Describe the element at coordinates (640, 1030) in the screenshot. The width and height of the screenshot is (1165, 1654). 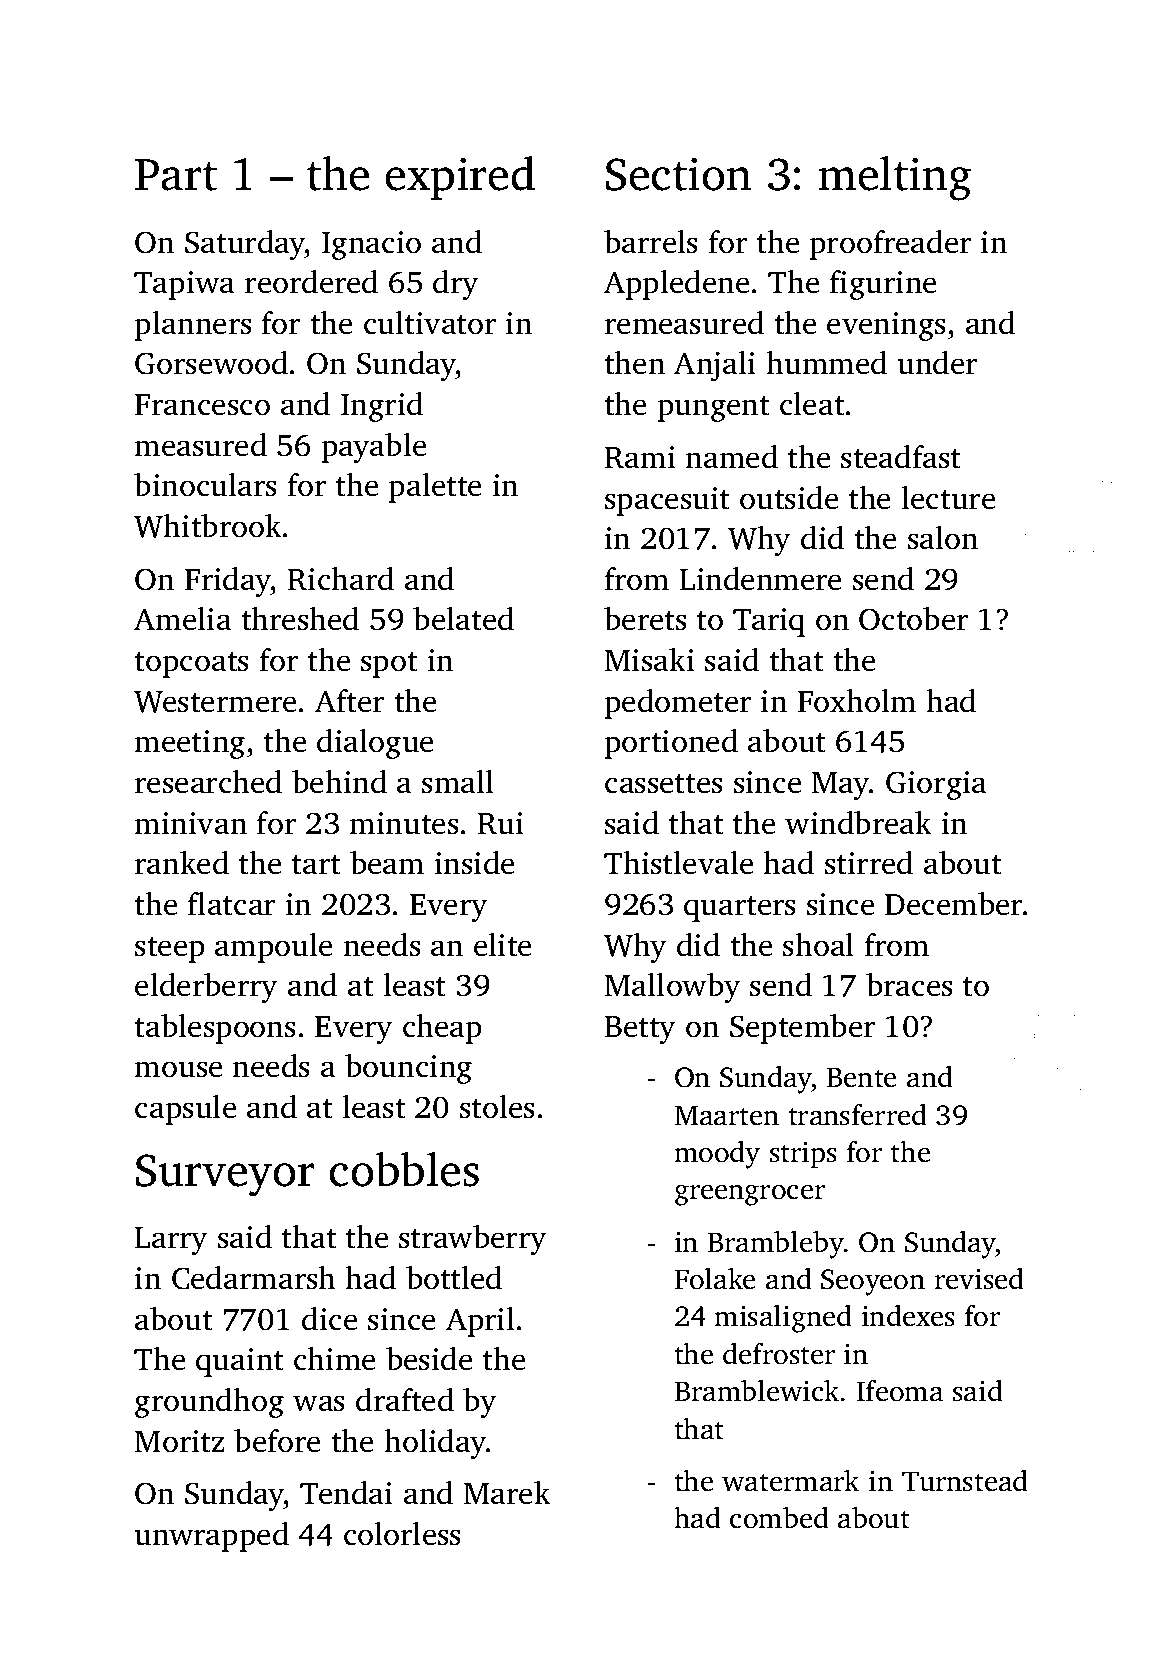
I see `Betty` at that location.
